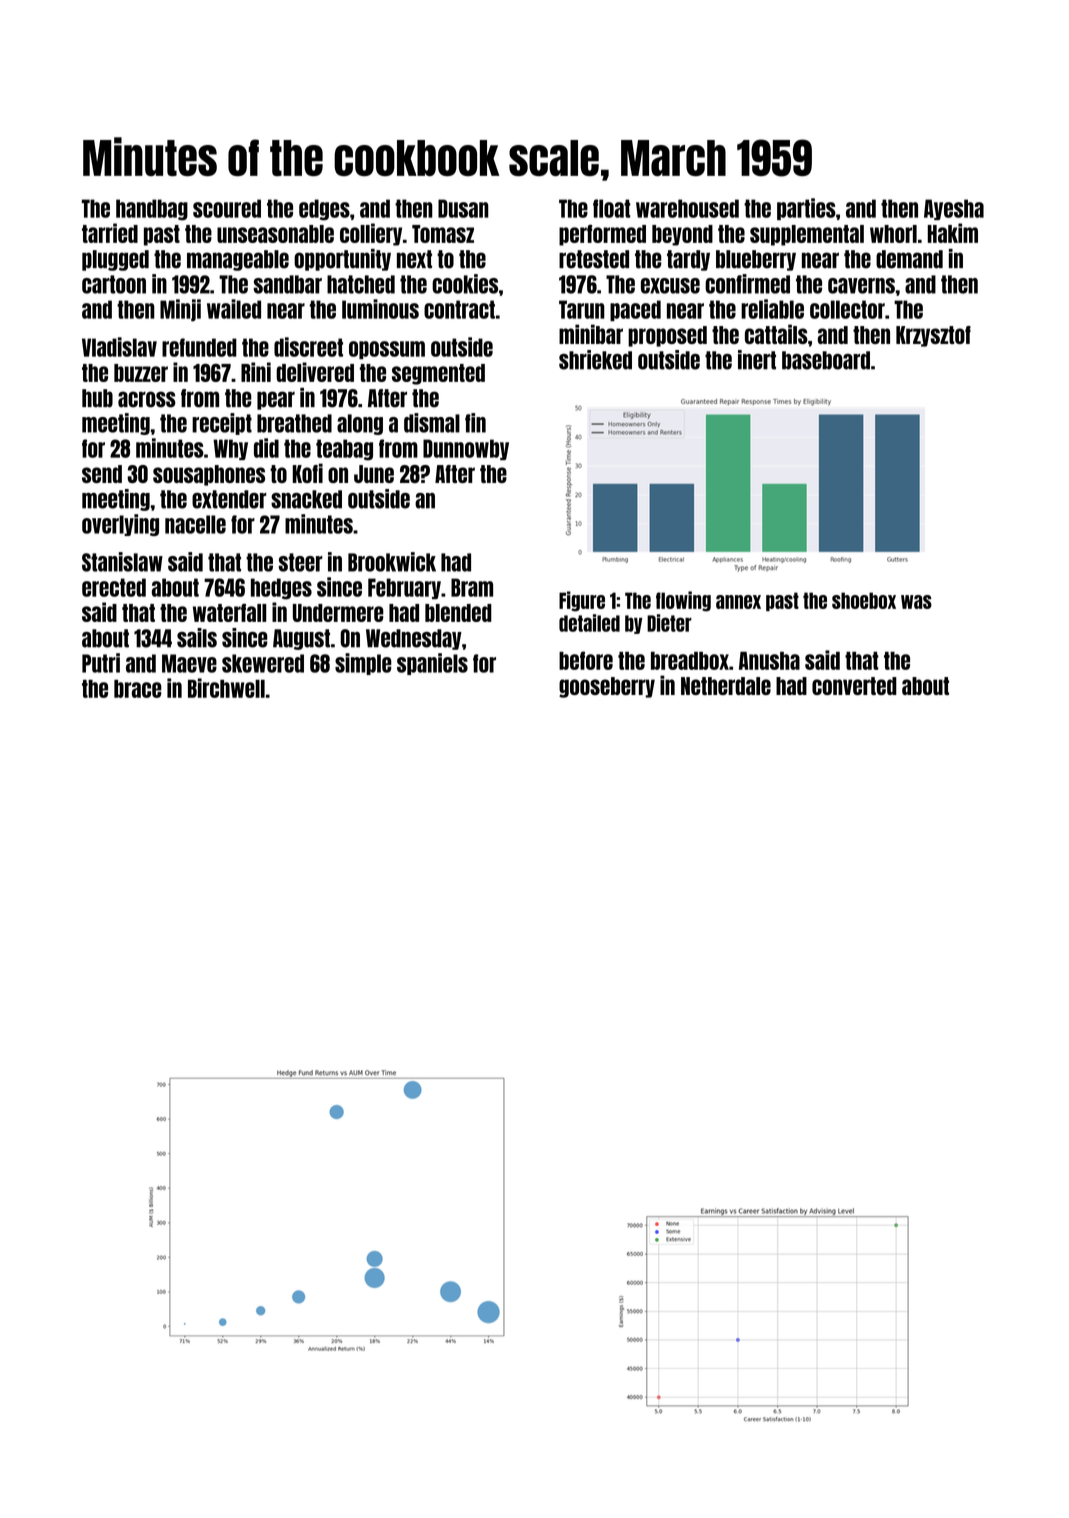  What do you see at coordinates (152, 210) in the page?
I see `handbag` at bounding box center [152, 210].
